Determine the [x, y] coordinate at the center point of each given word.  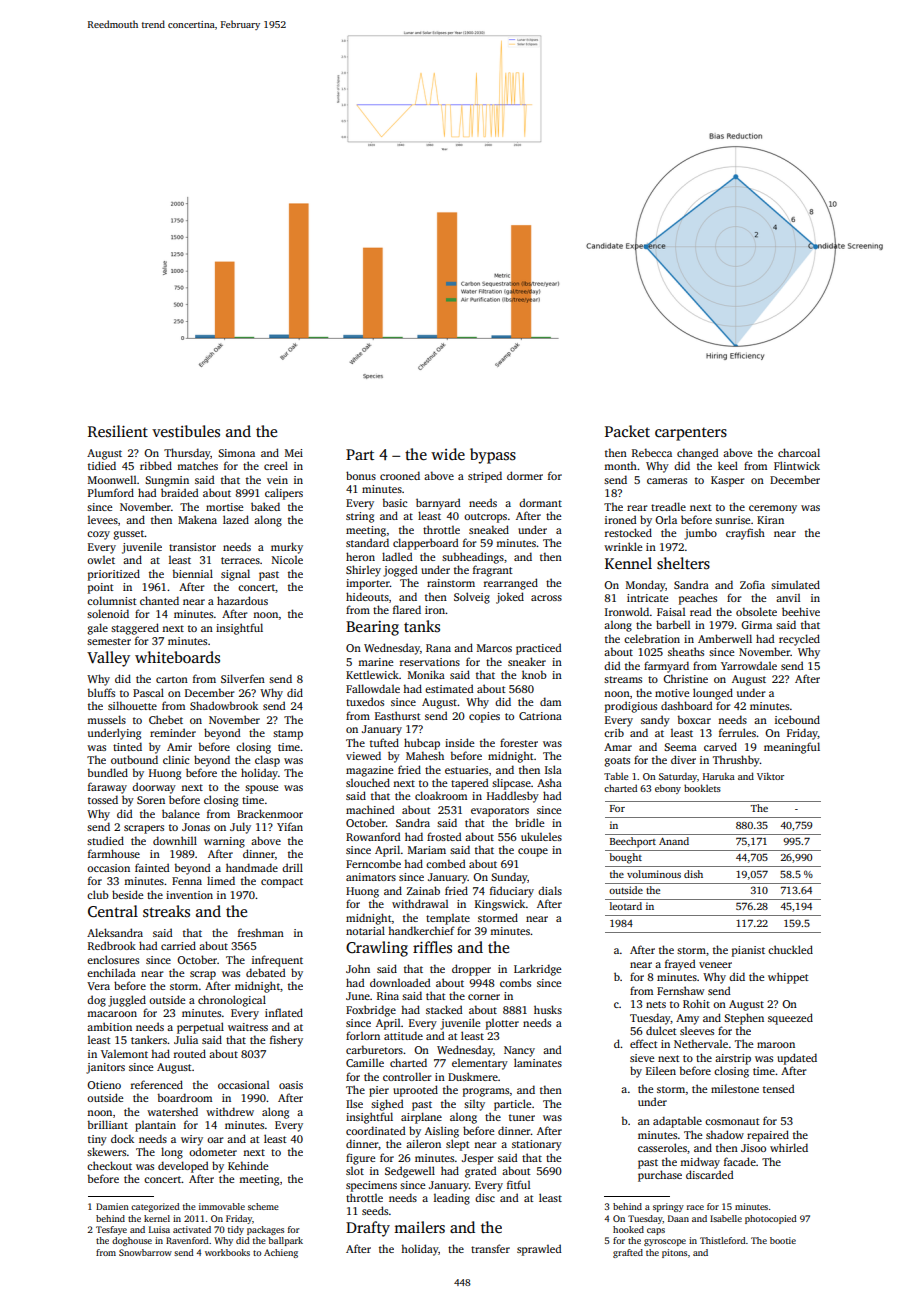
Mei [294, 453]
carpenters [691, 434]
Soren [151, 800]
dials [550, 890]
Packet [627, 431]
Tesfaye [111, 1230]
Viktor [770, 776]
